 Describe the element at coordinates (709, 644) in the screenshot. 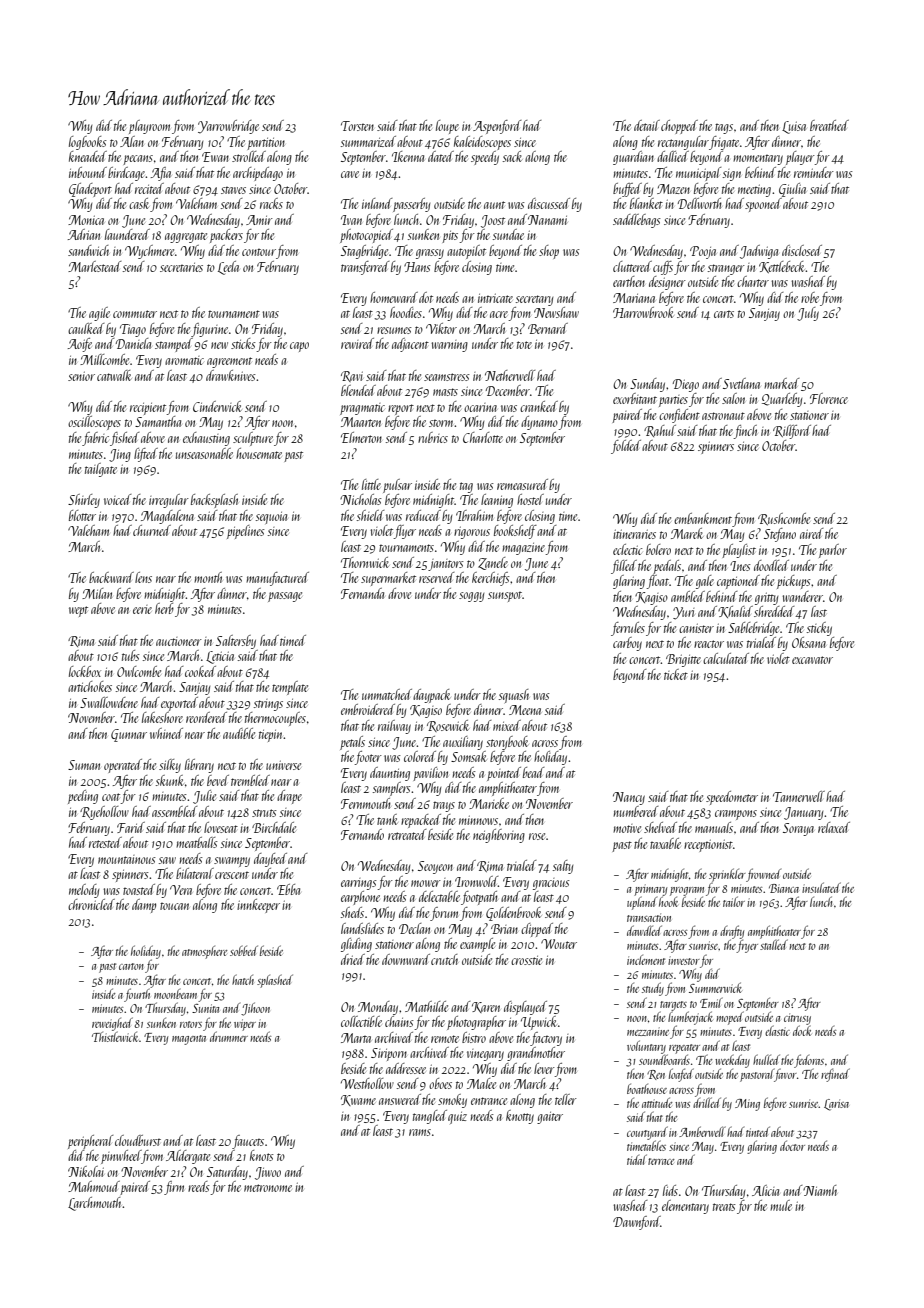

I see `reactor` at that location.
